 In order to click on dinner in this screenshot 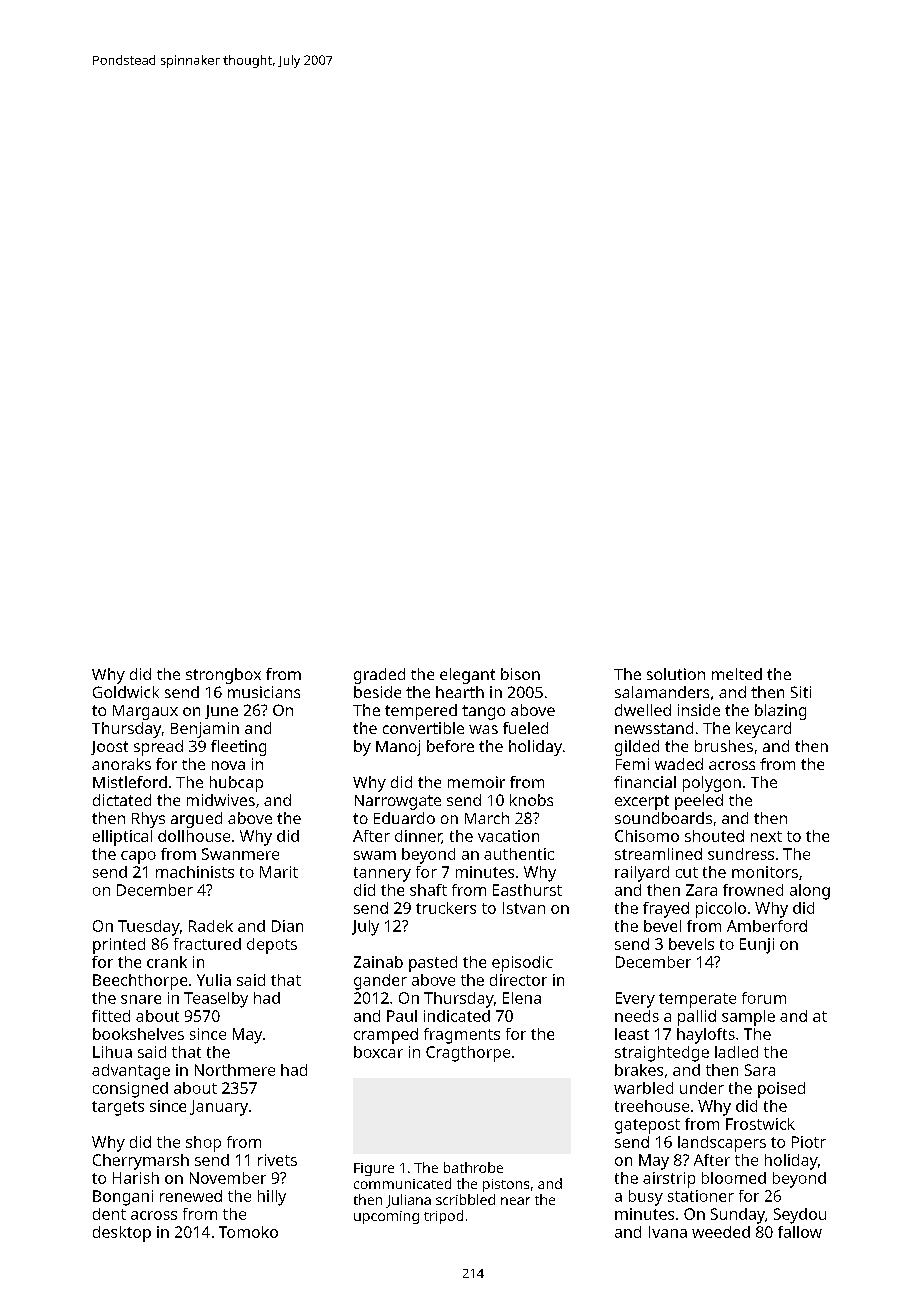, I will do `click(418, 837)`.
